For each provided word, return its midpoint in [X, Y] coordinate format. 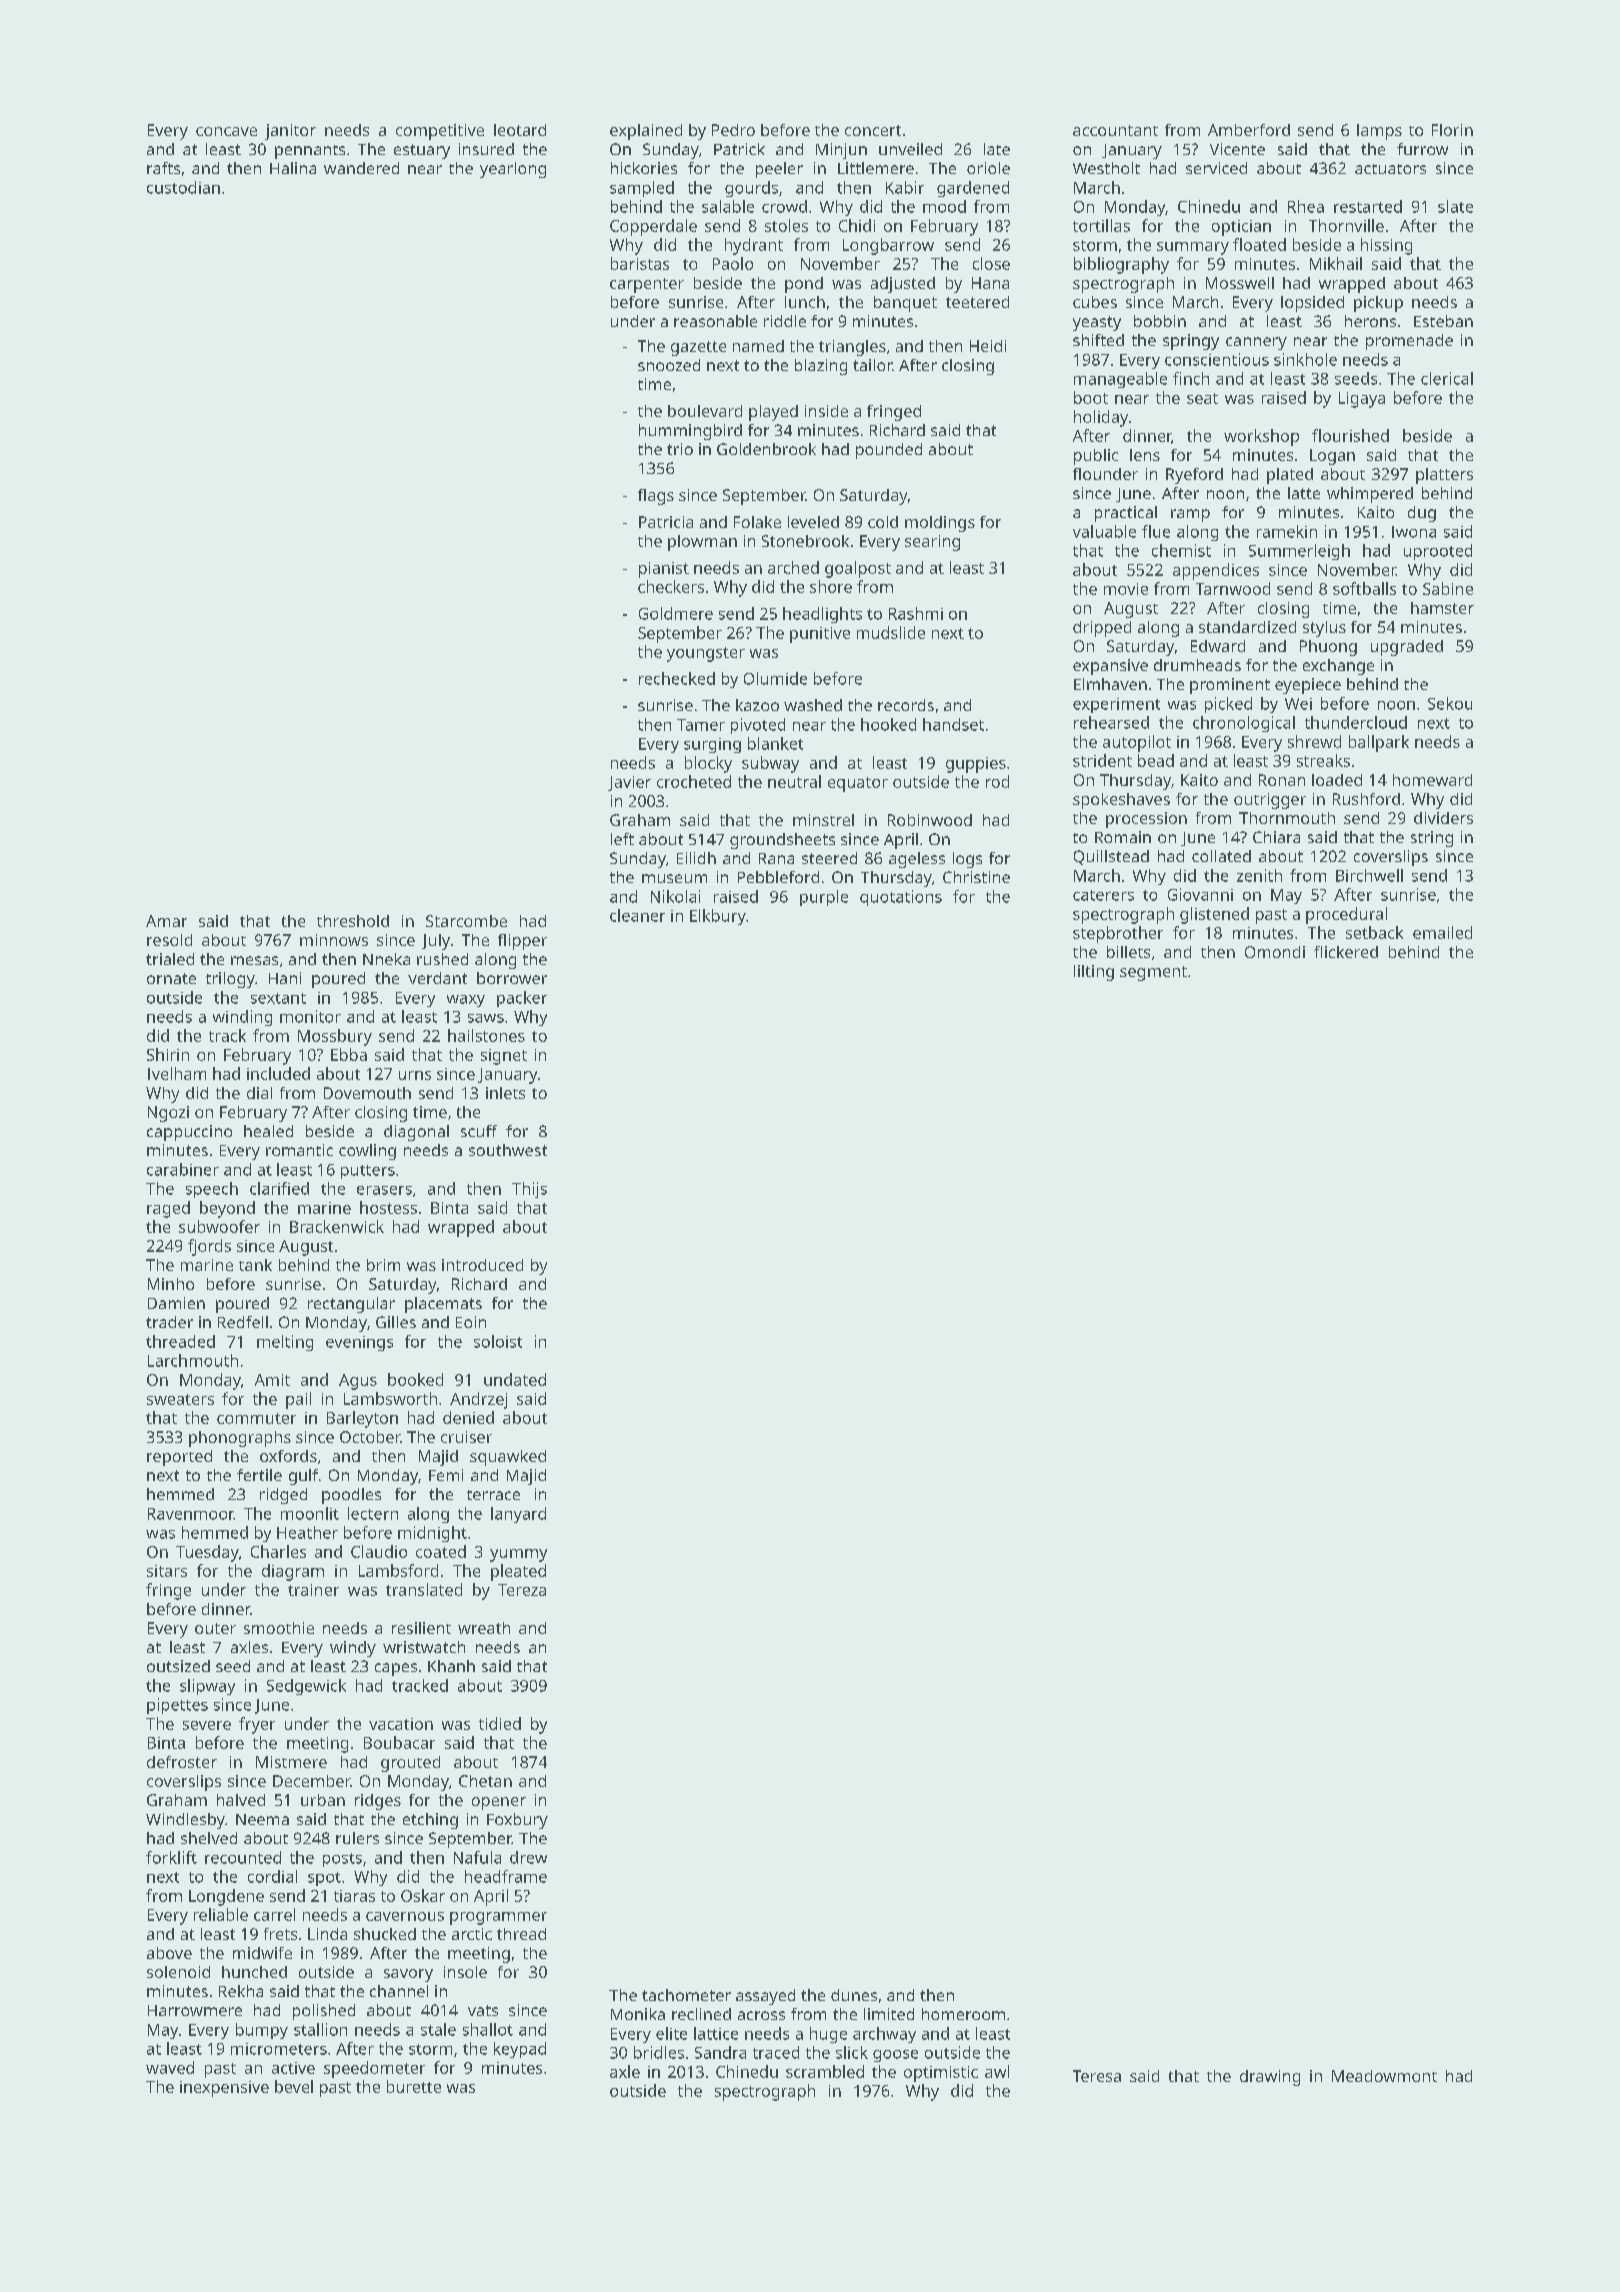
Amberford [1249, 130]
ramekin [1287, 531]
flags [656, 497]
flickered [1346, 952]
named [758, 346]
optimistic [941, 2074]
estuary [422, 151]
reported [179, 1458]
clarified [279, 1188]
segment [1153, 973]
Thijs [529, 1190]
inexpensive [224, 2089]
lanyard [518, 1515]
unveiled [910, 149]
